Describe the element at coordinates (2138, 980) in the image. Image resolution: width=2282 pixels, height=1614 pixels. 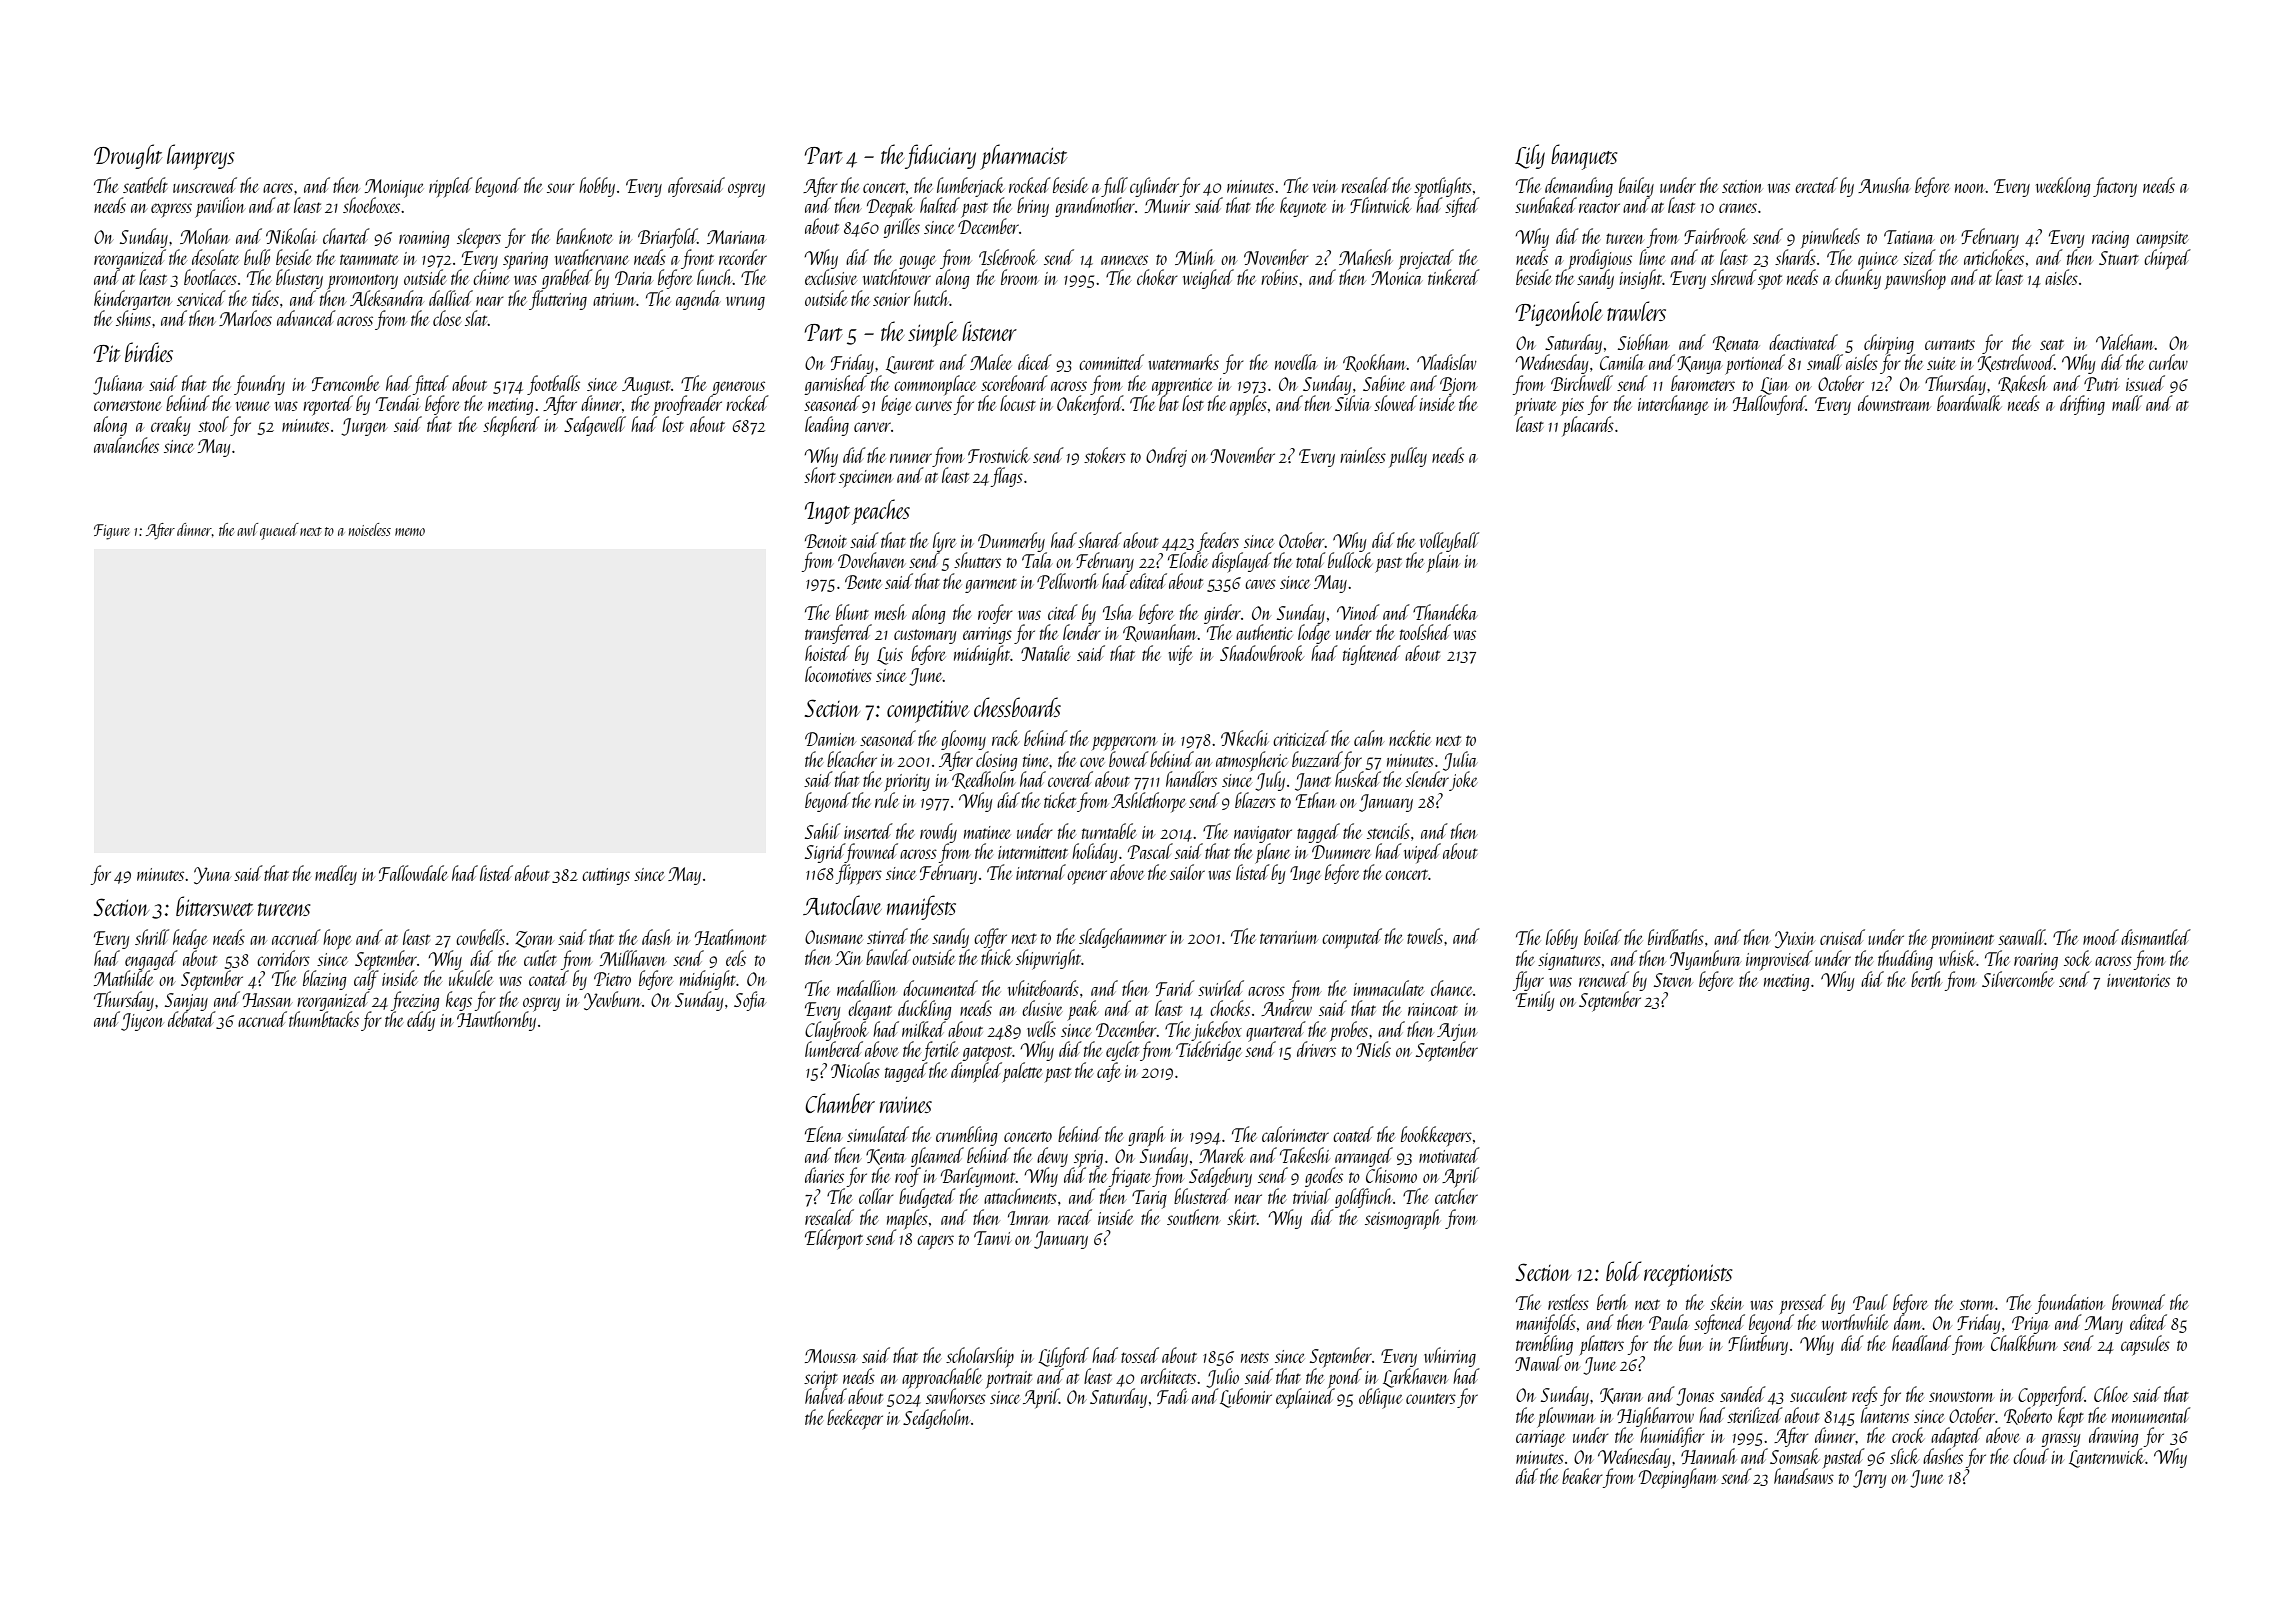
I see `inventories` at that location.
